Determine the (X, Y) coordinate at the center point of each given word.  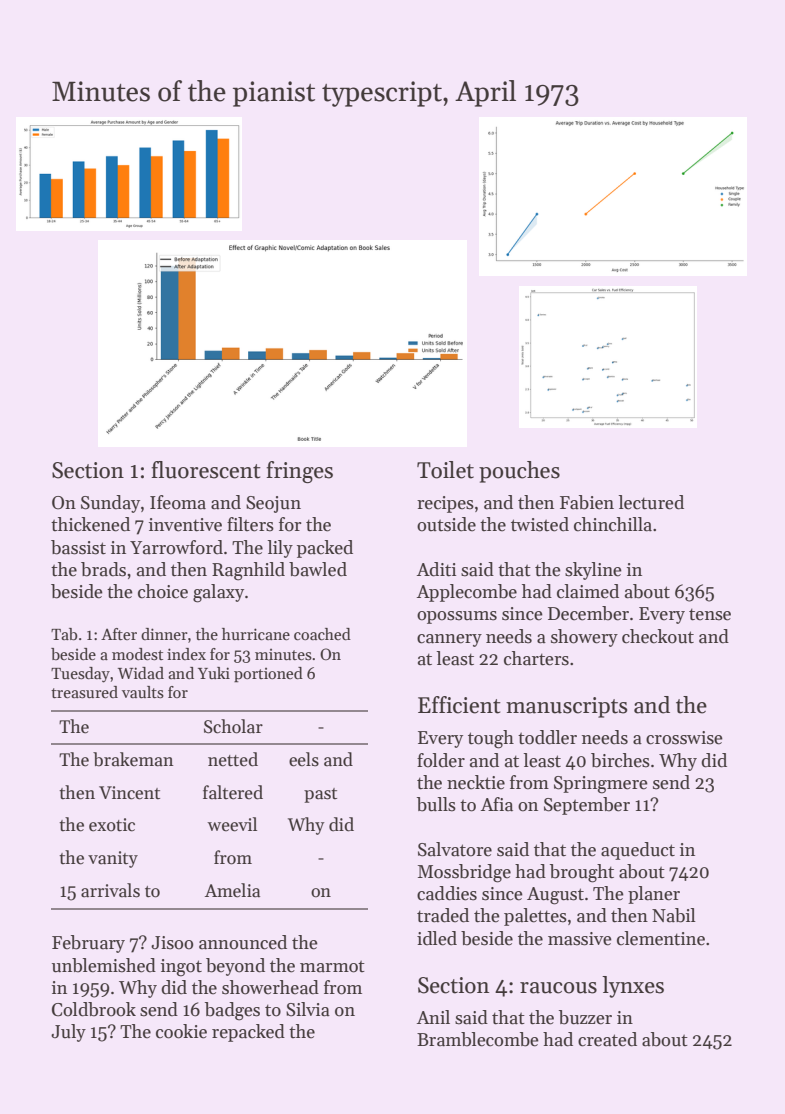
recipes (445, 504)
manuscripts (566, 707)
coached (322, 634)
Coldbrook (94, 1009)
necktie (476, 782)
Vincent (129, 793)
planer (654, 895)
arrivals (110, 890)
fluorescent (206, 470)
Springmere (601, 785)
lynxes (633, 987)
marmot (332, 967)
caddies (447, 893)
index (186, 654)
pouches (519, 472)
